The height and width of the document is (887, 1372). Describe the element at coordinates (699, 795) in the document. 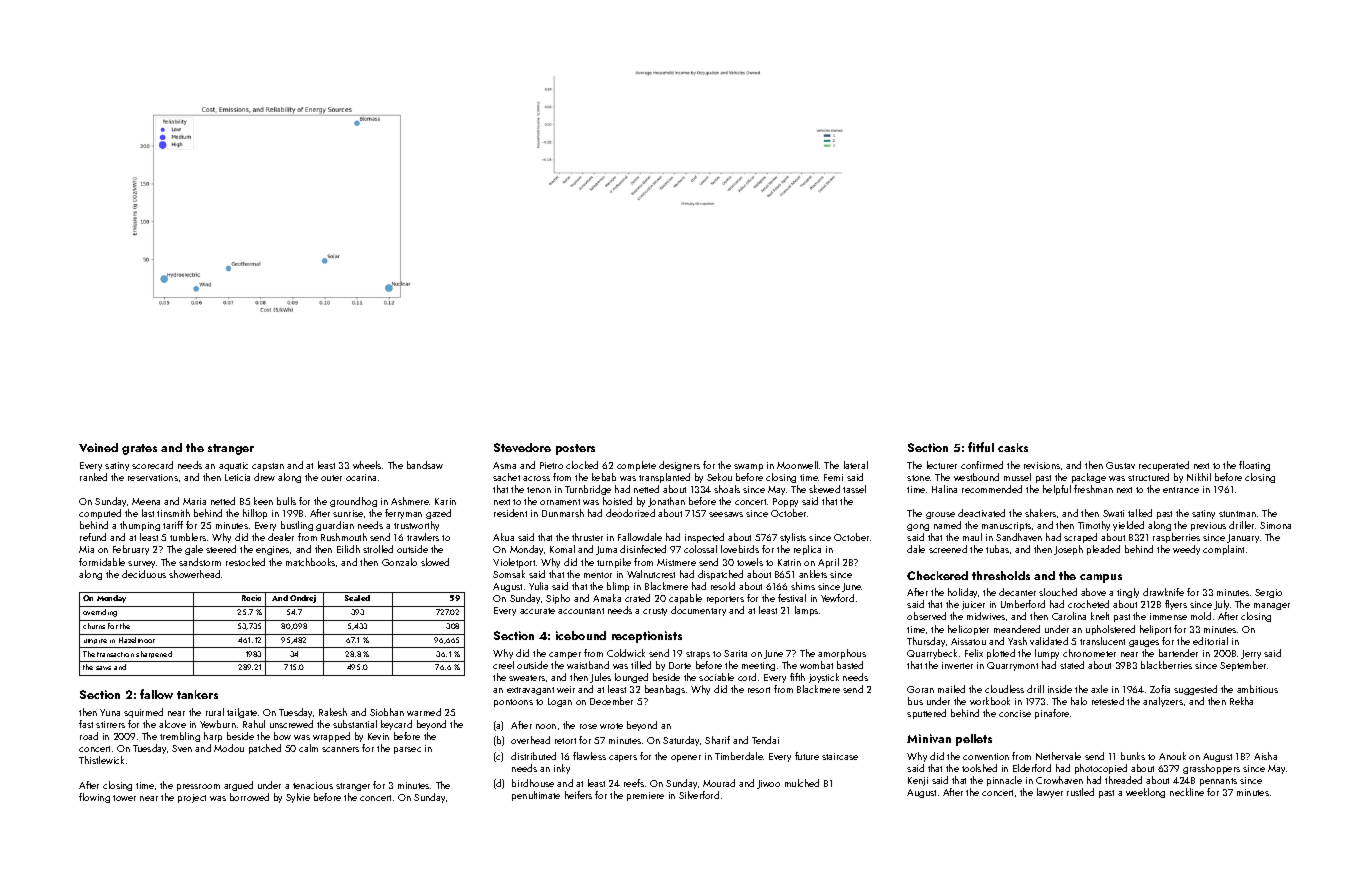

I see `Silverford` at that location.
